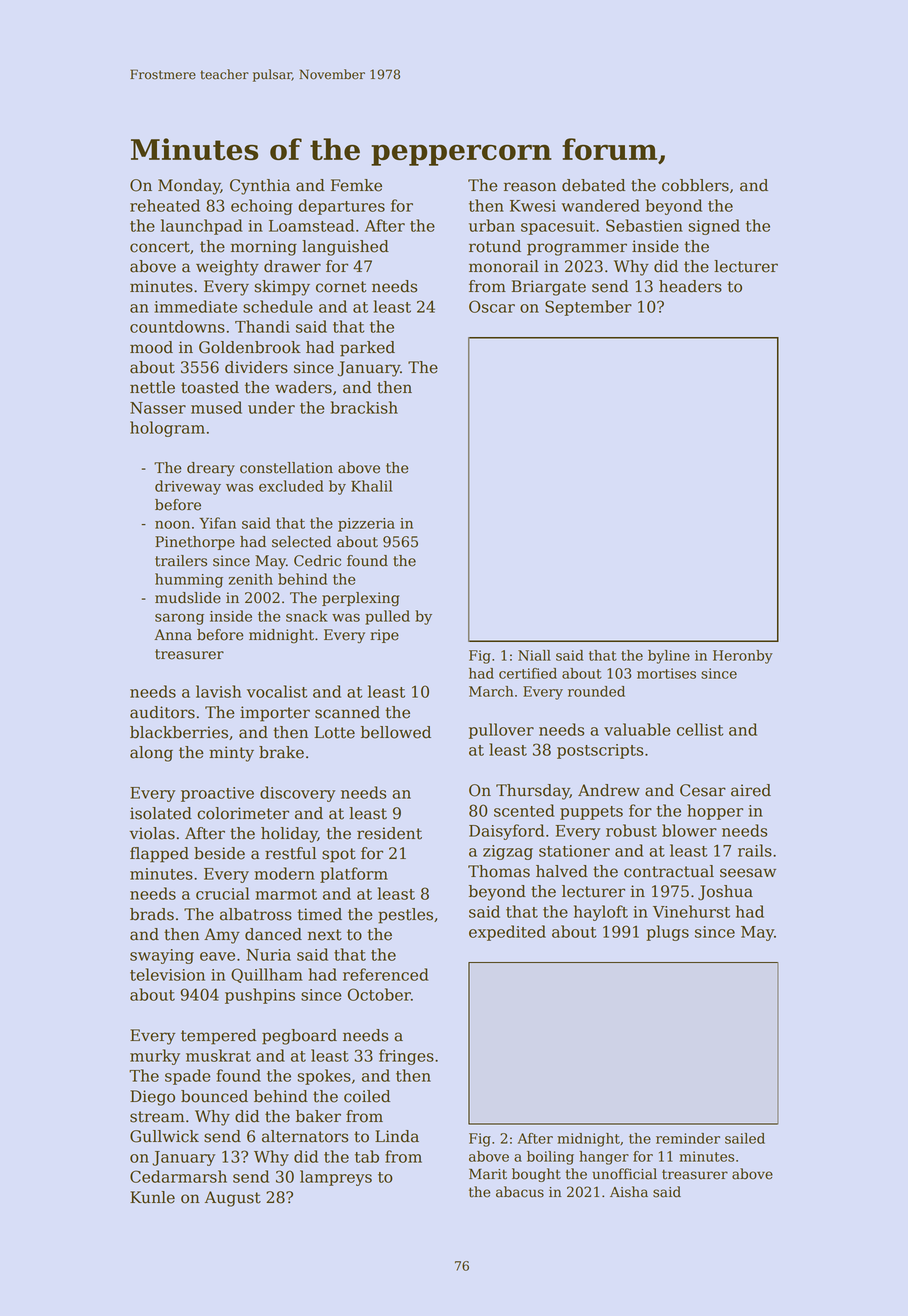 This screenshot has width=908, height=1316. Describe the element at coordinates (356, 185) in the screenshot. I see `Femke` at that location.
